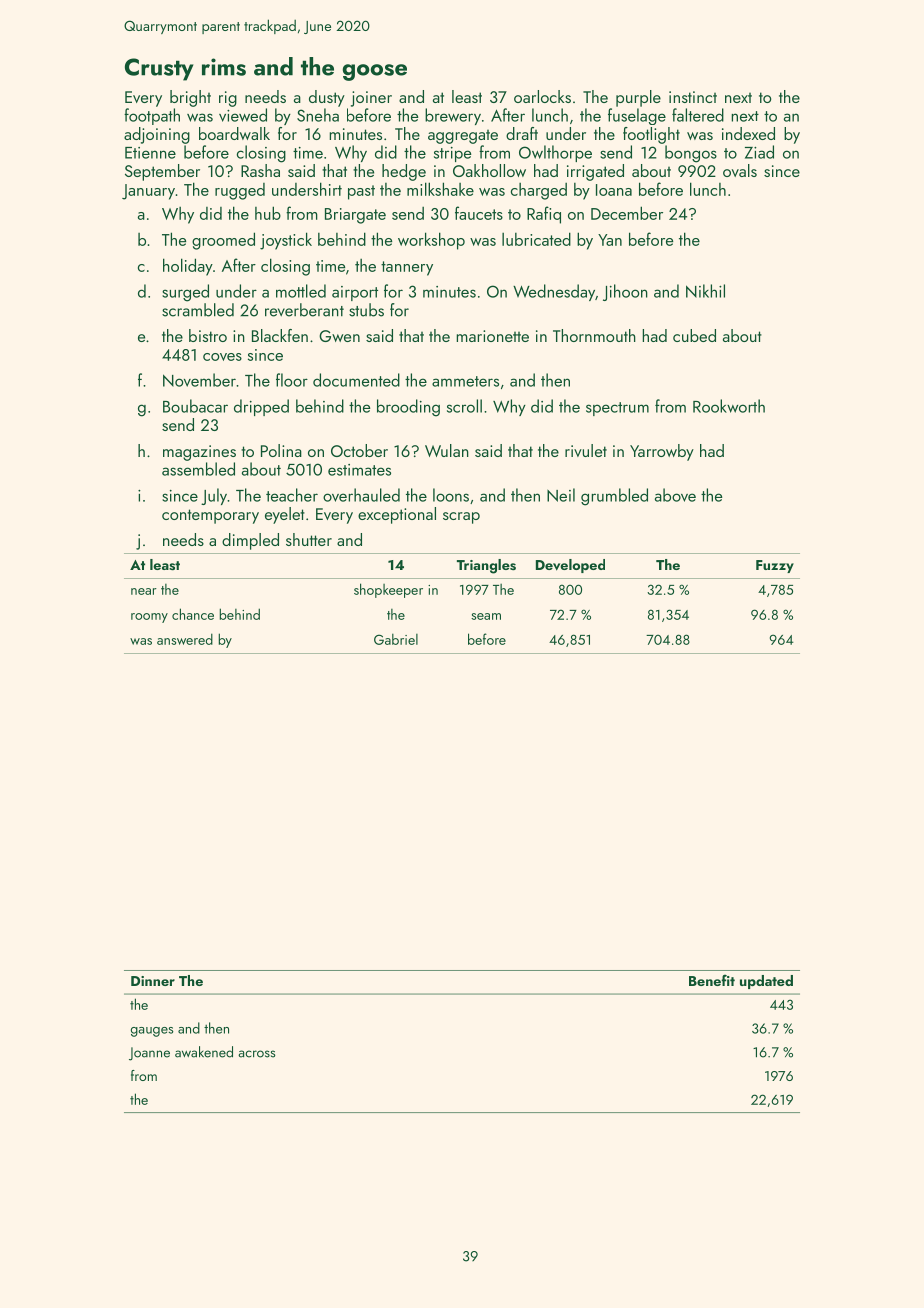 The height and width of the screenshot is (1308, 924). I want to click on indexed, so click(748, 133).
